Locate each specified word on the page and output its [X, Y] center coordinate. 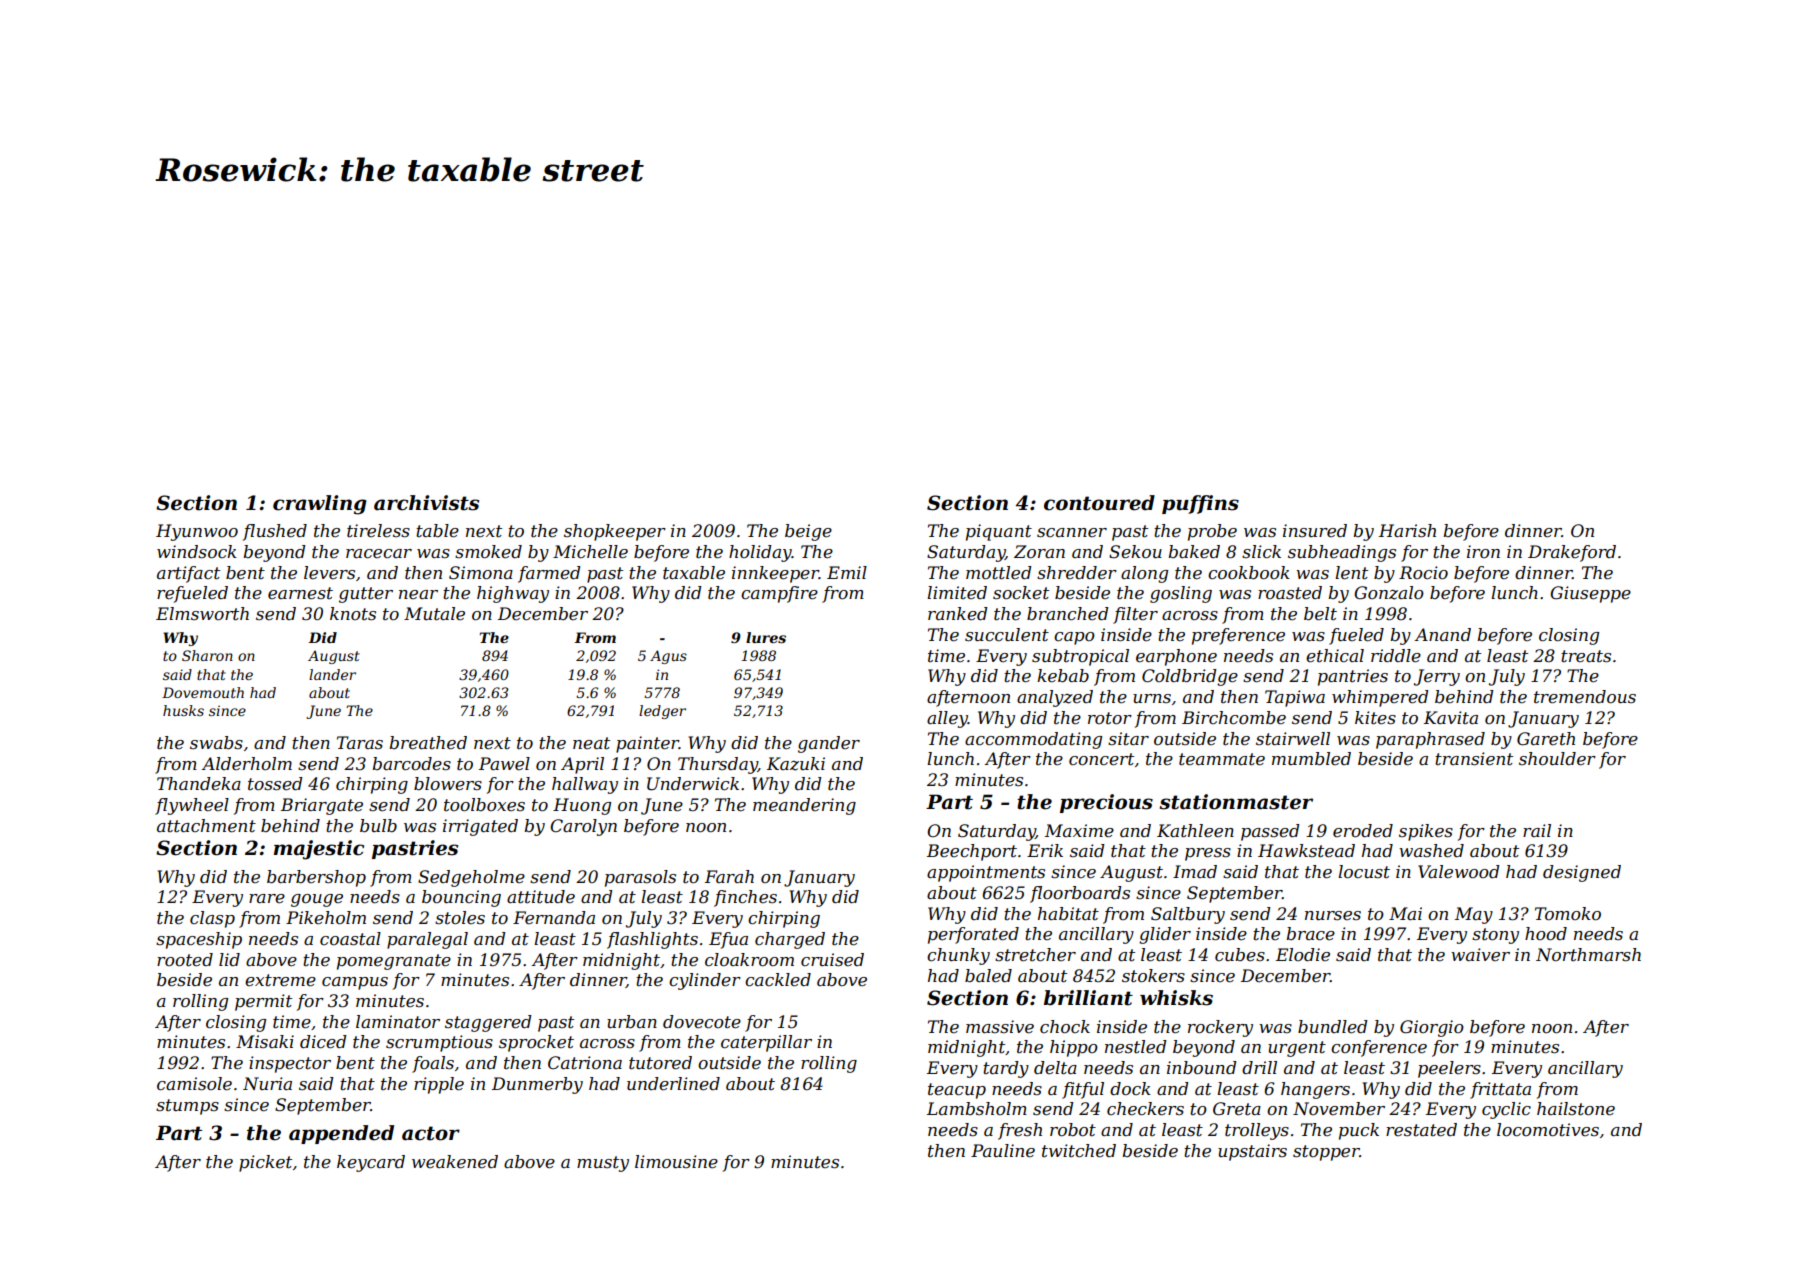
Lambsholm [977, 1108]
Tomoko [1568, 914]
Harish [1407, 531]
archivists [426, 503]
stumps [187, 1107]
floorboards [1080, 894]
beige [808, 532]
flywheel [192, 806]
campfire [779, 594]
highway [513, 594]
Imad [1195, 871]
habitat [1068, 914]
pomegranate [394, 962]
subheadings [1342, 553]
